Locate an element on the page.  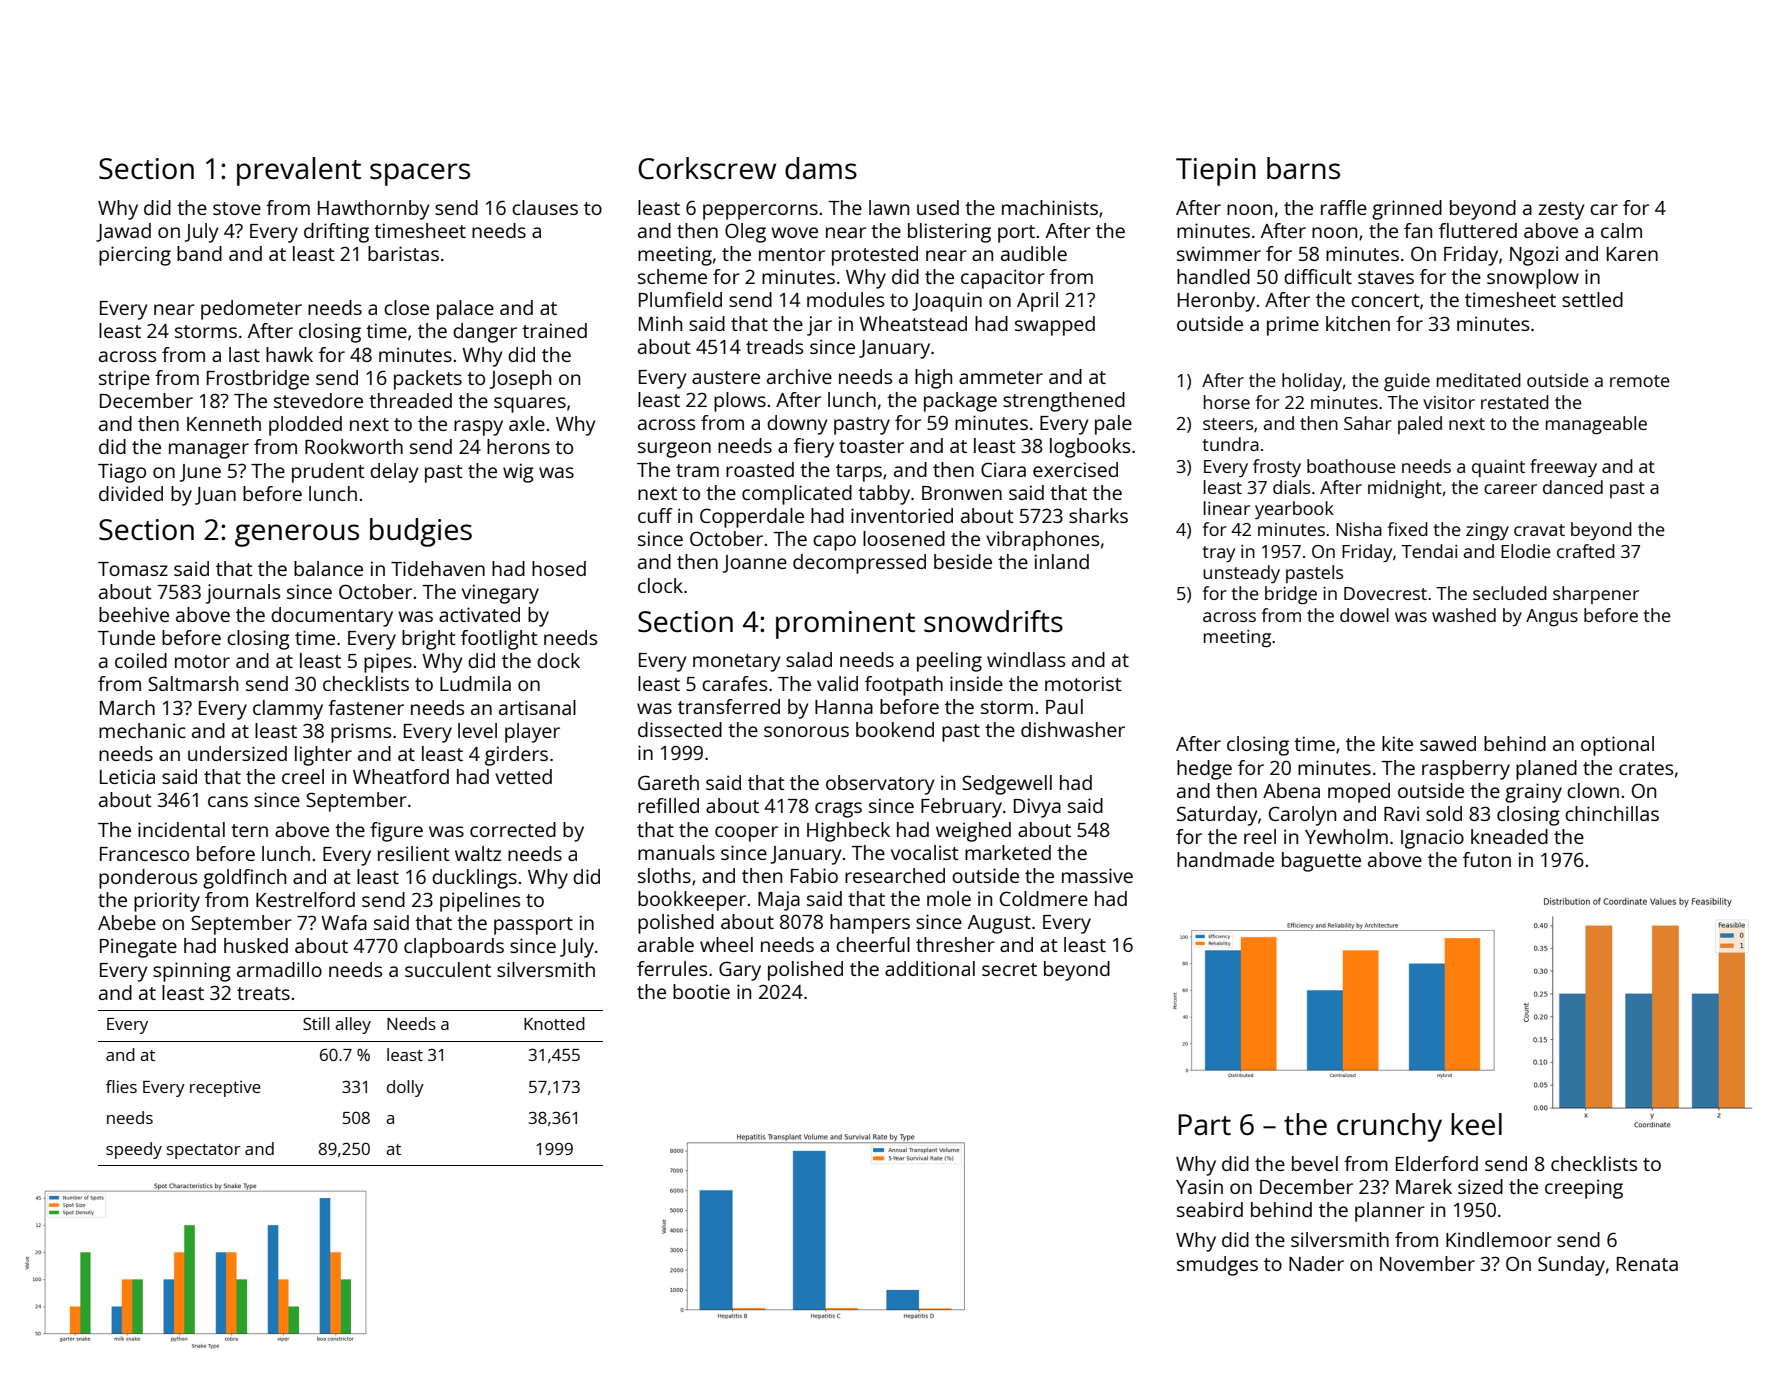
washed is located at coordinates (1464, 615).
